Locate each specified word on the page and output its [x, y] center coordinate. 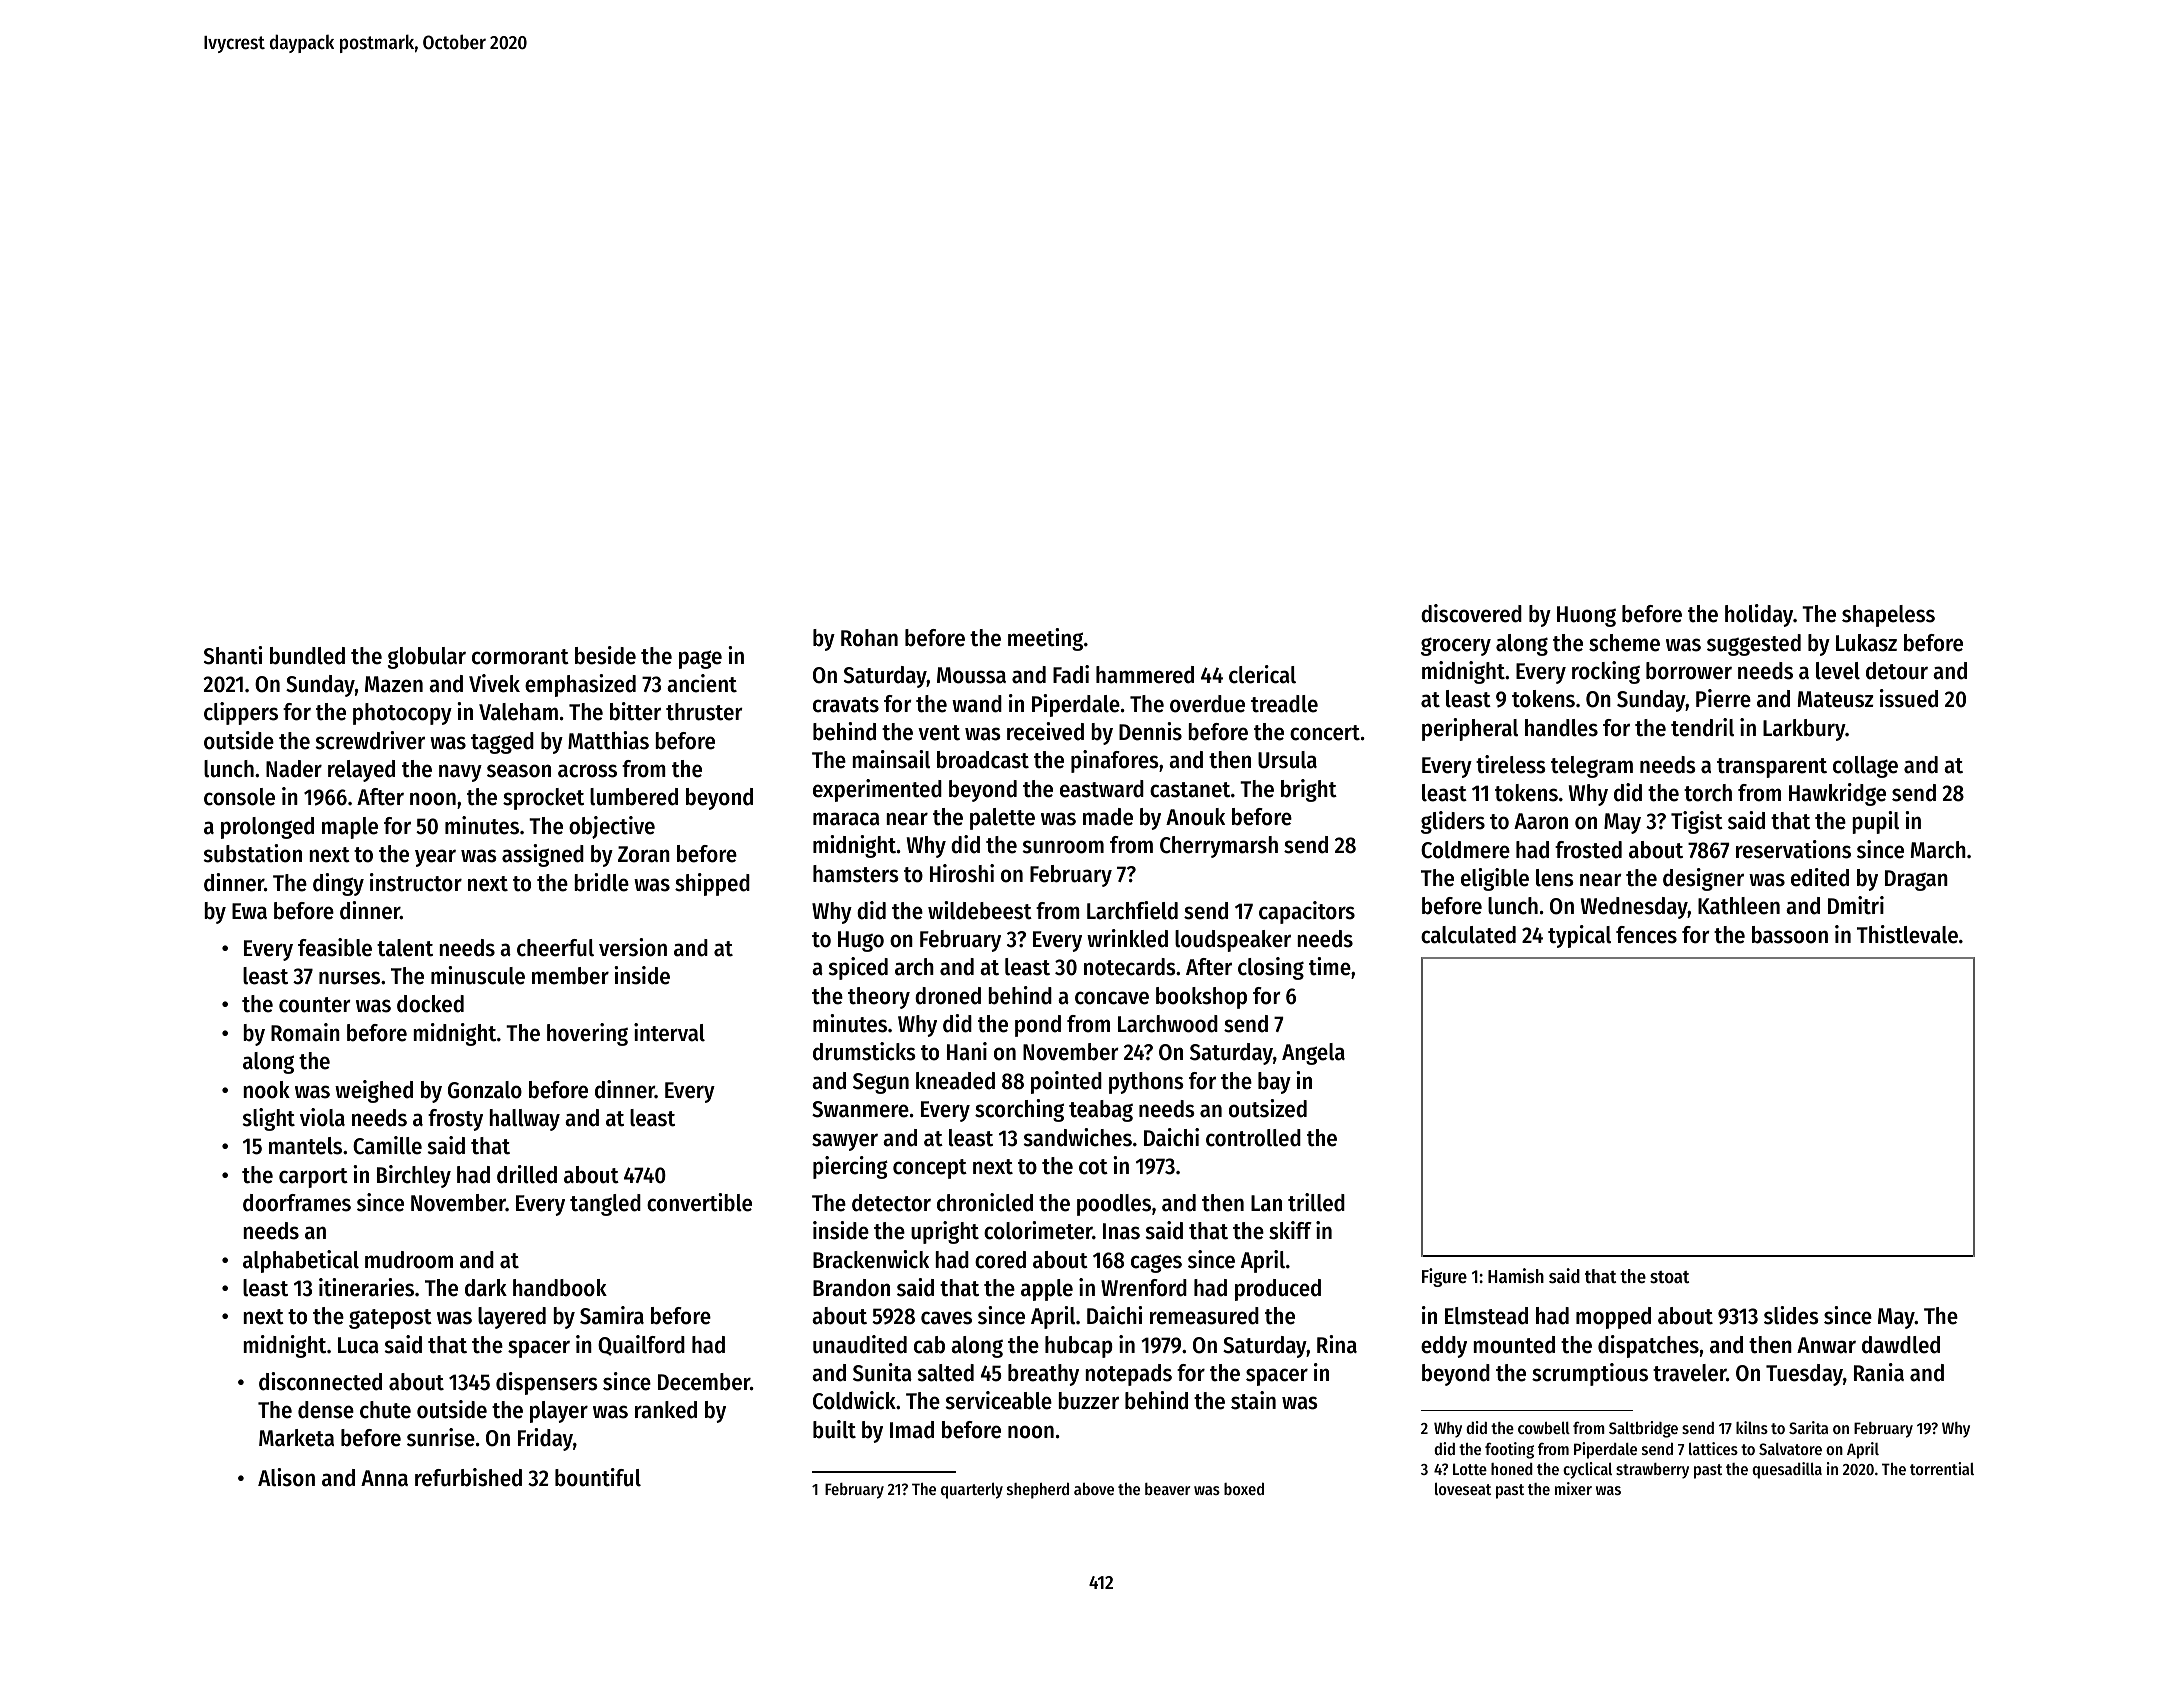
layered [512, 1318]
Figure [1444, 1277]
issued [1909, 698]
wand [977, 704]
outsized [1268, 1108]
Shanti [233, 655]
